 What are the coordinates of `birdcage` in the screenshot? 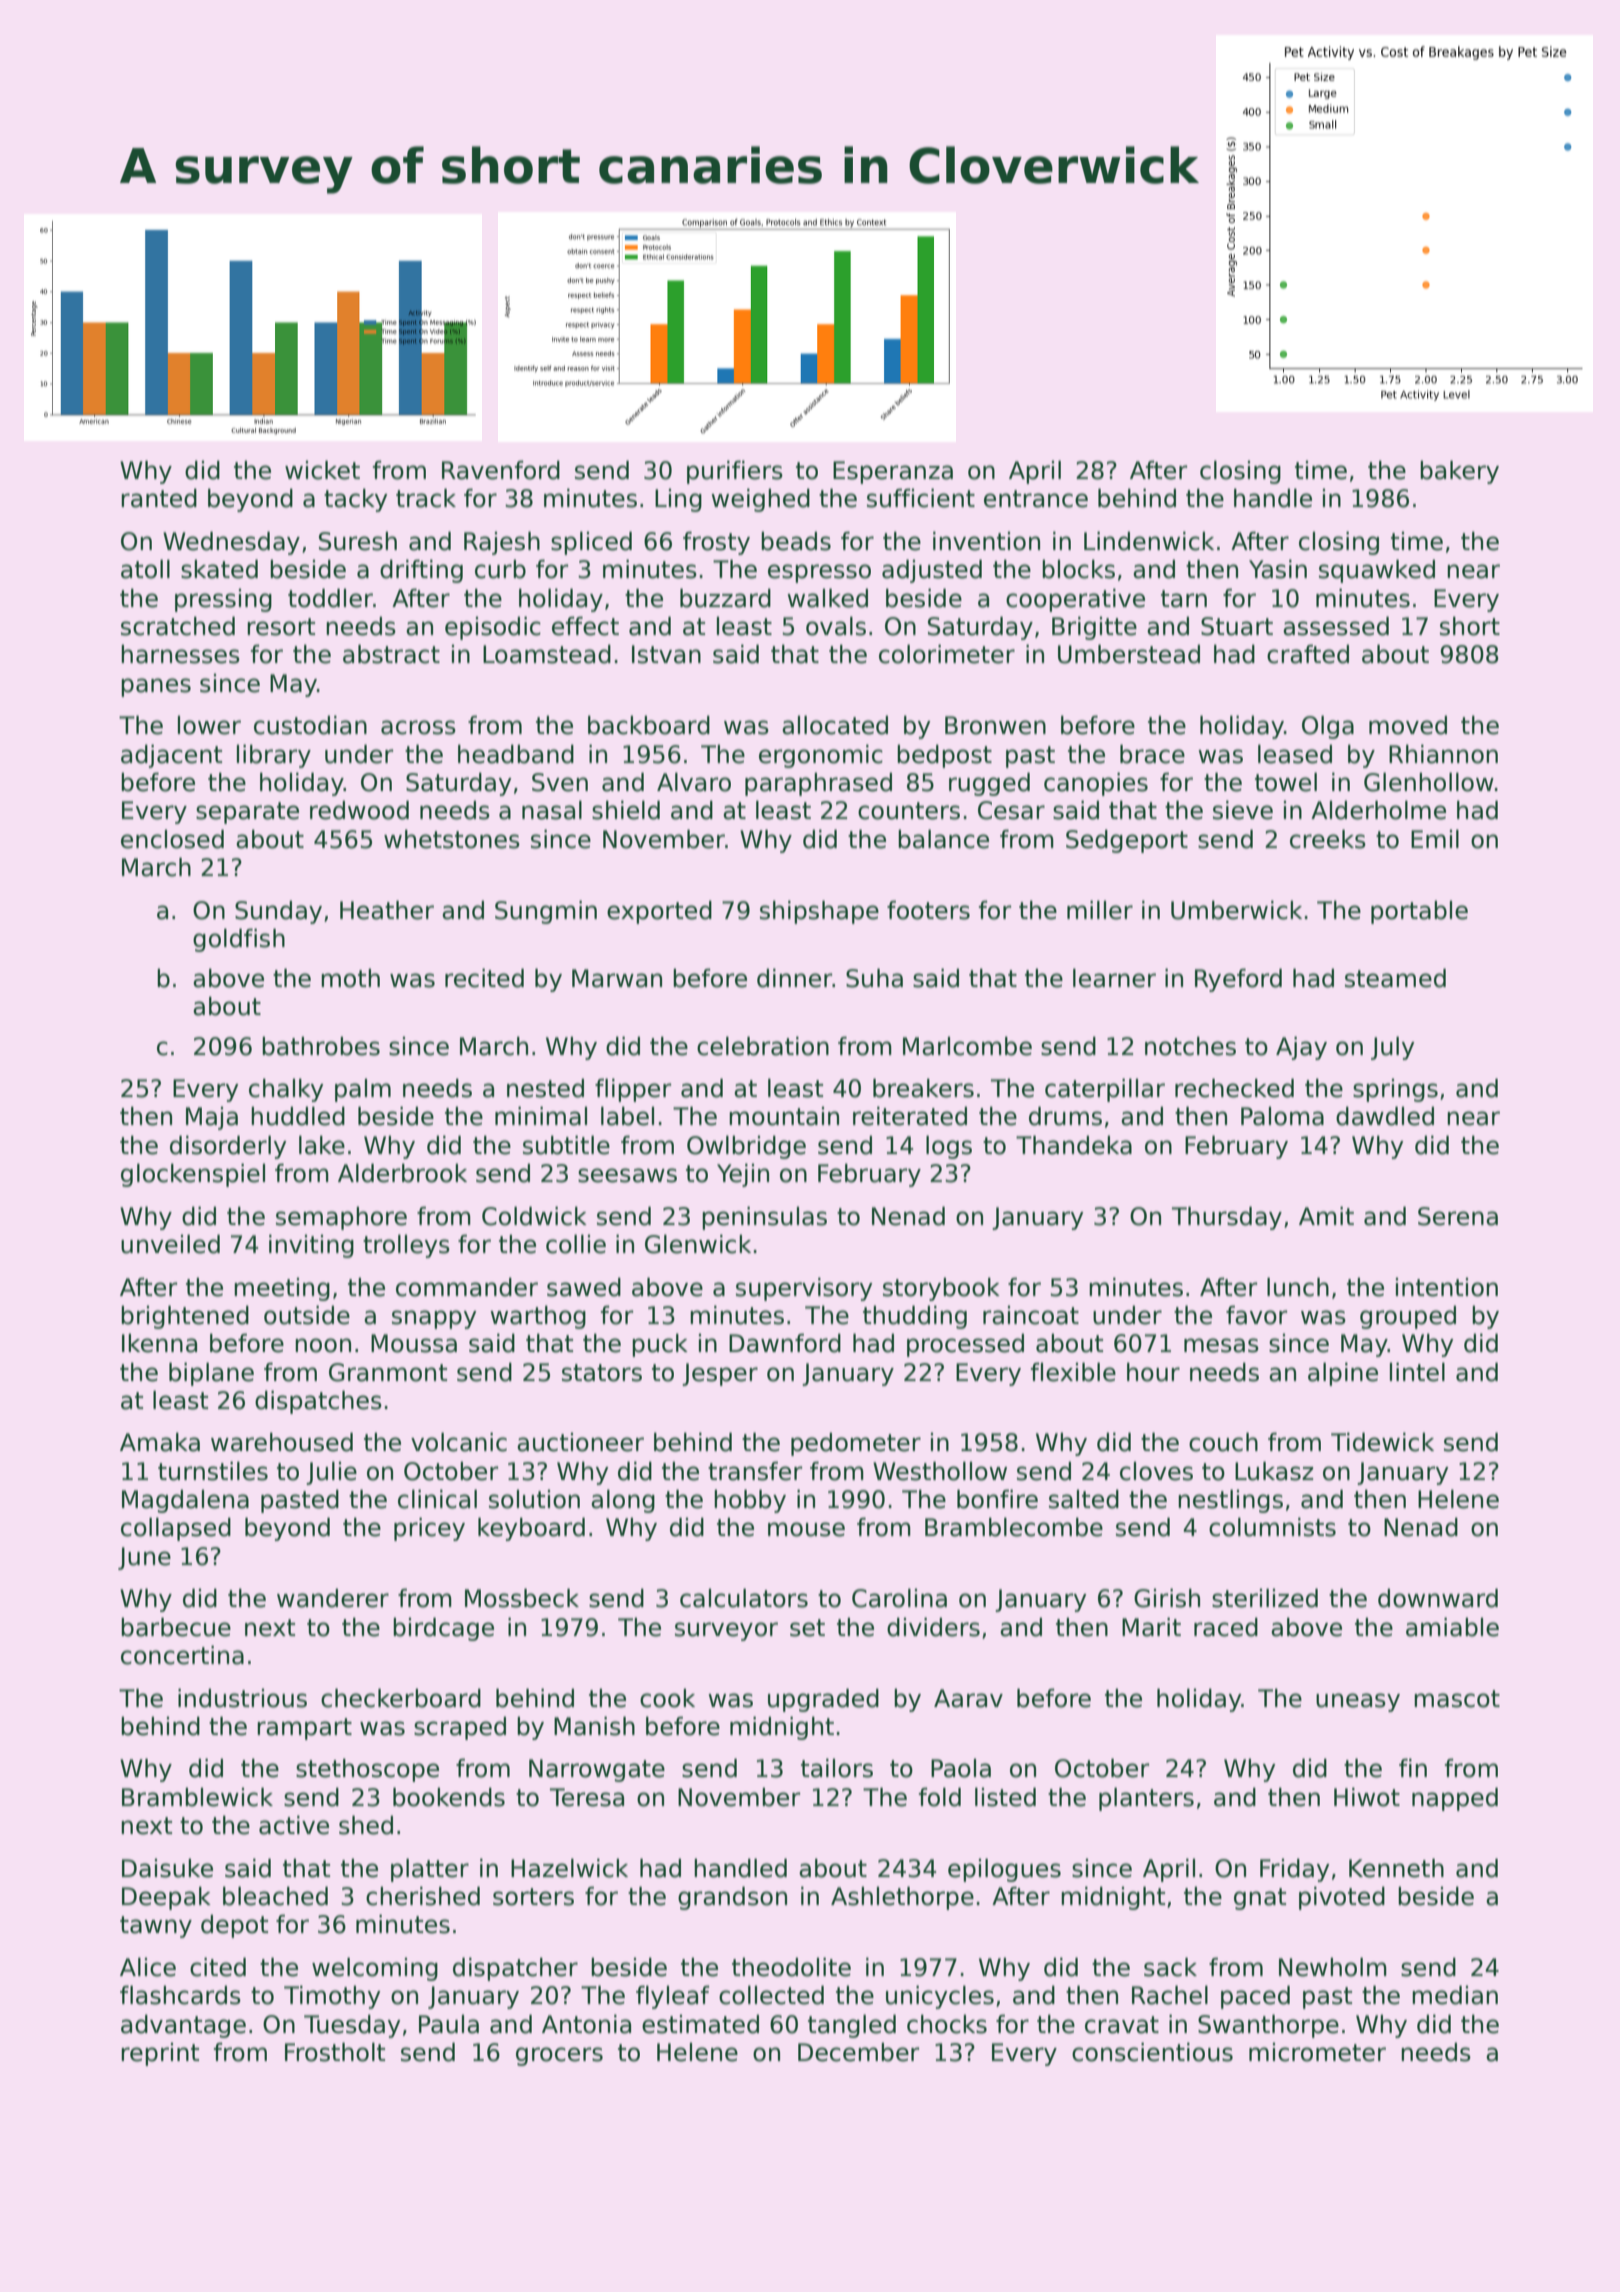 It's located at (443, 1629).
